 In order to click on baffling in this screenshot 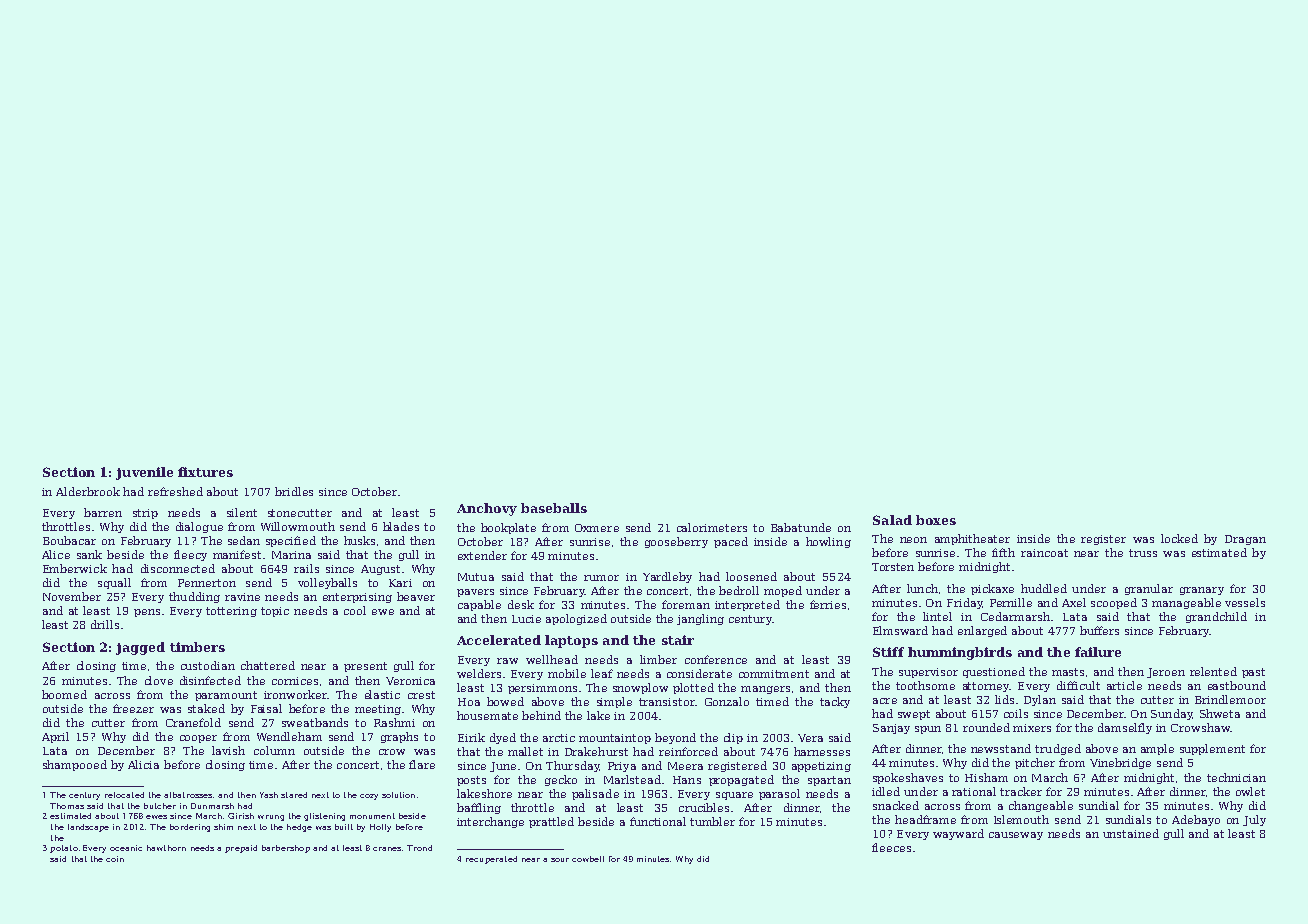, I will do `click(479, 808)`.
